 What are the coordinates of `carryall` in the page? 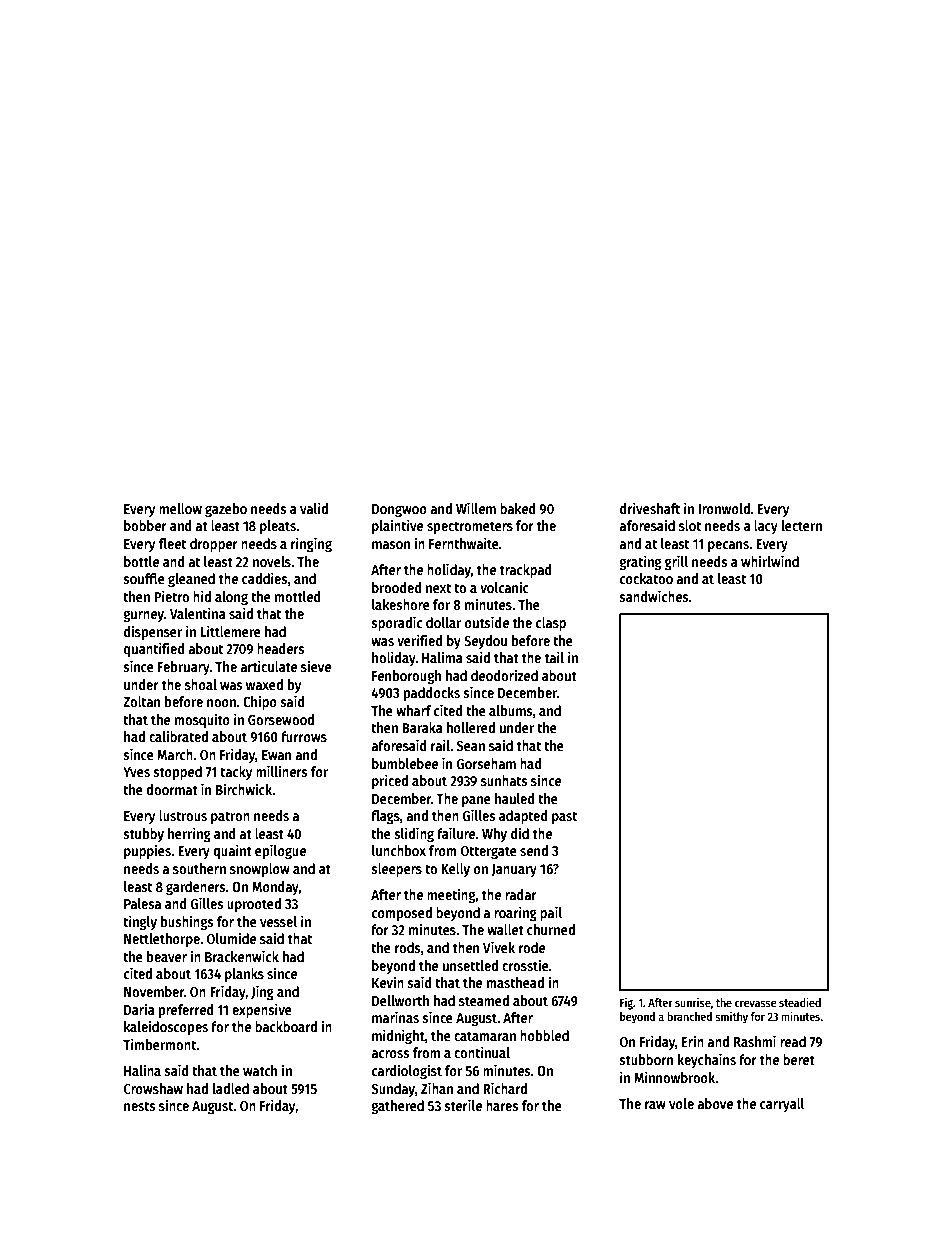 It's located at (782, 1105).
